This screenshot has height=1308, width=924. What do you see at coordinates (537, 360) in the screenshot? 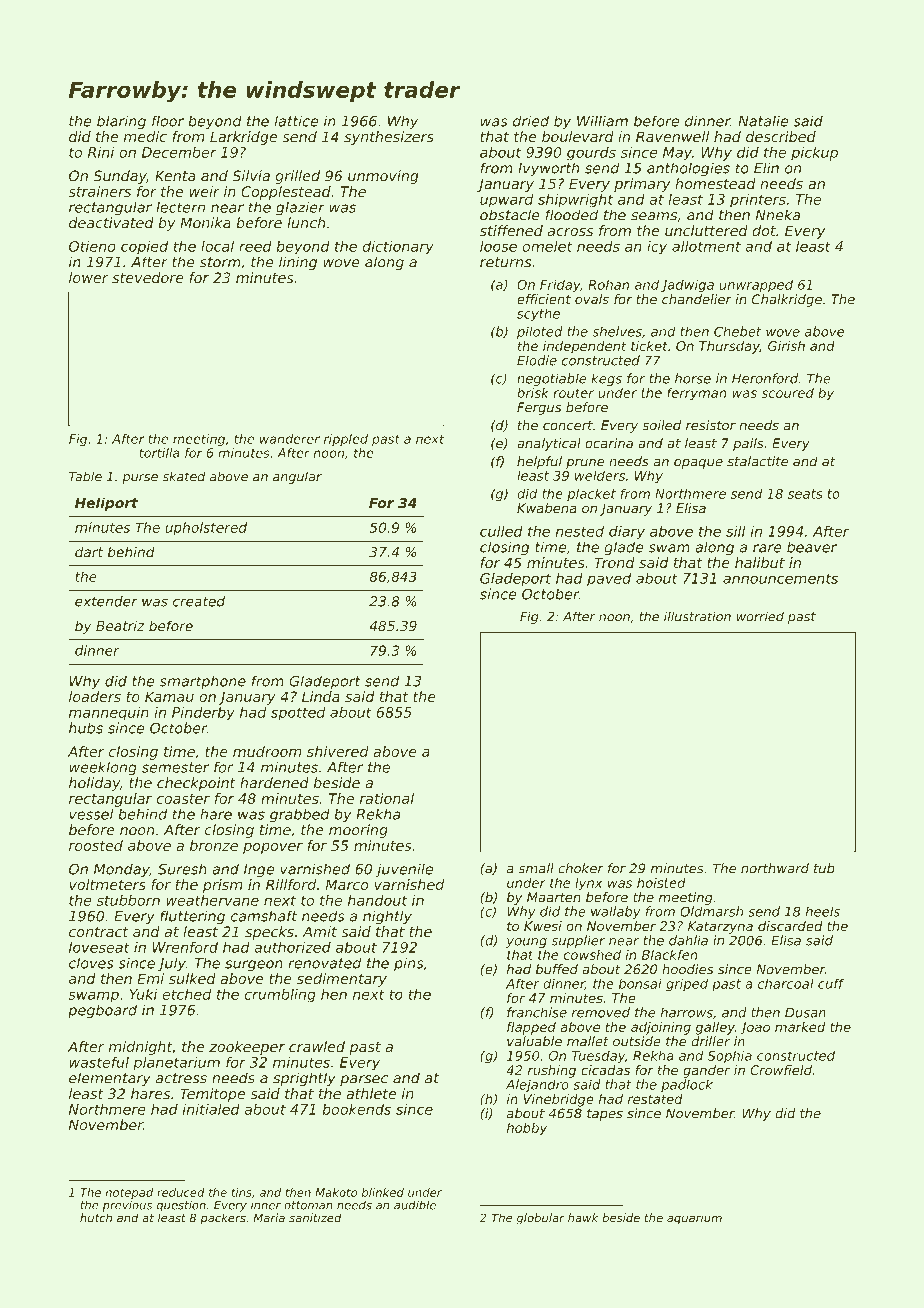
I see `Elodie` at bounding box center [537, 360].
